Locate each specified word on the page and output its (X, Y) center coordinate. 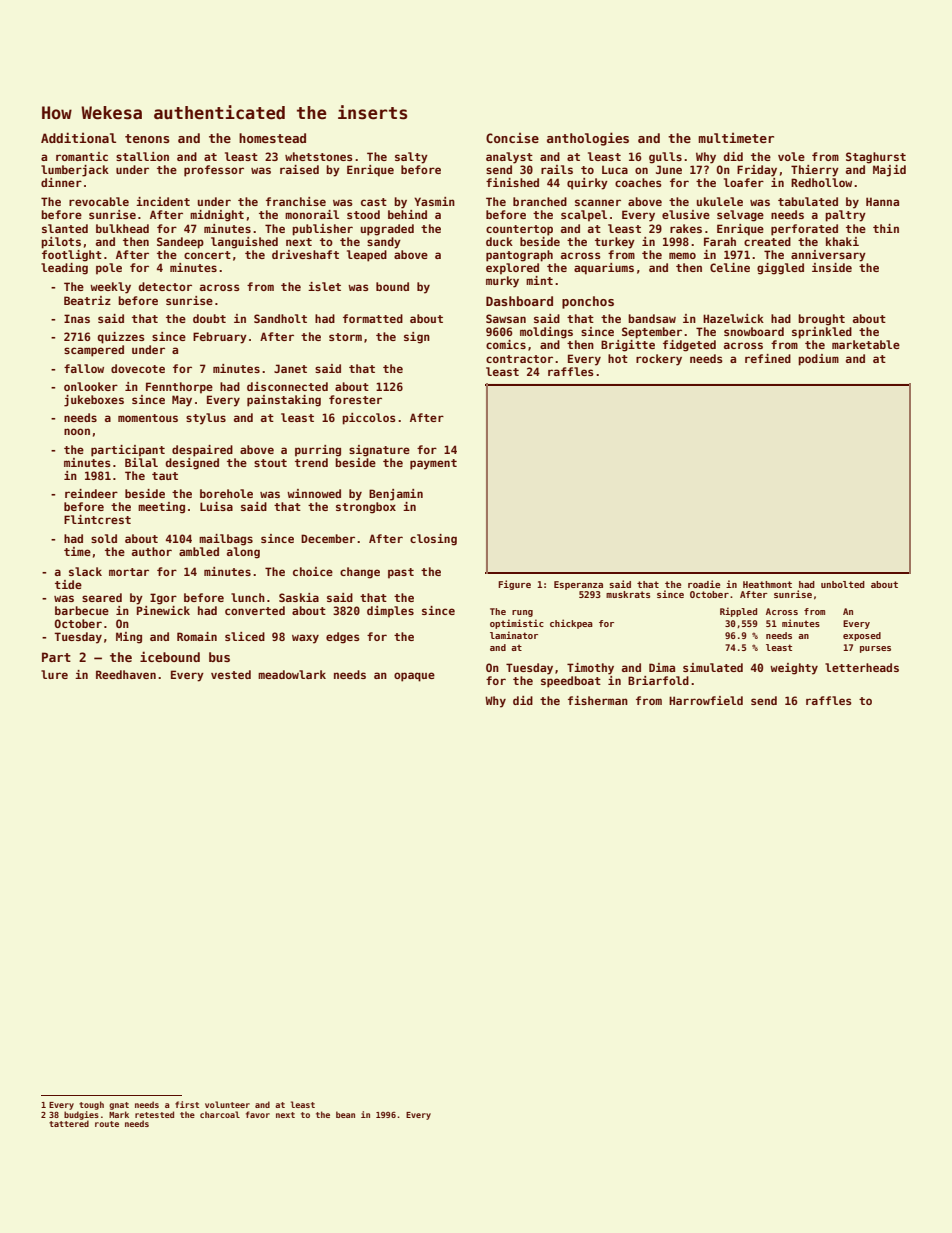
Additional (78, 137)
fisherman (598, 700)
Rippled (738, 612)
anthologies (588, 139)
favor (258, 1114)
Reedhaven (126, 674)
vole (791, 156)
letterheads (862, 667)
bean (345, 1114)
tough (91, 1105)
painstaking (284, 401)
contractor (519, 359)
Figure (514, 585)
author (152, 551)
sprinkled (822, 333)
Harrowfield (706, 700)
